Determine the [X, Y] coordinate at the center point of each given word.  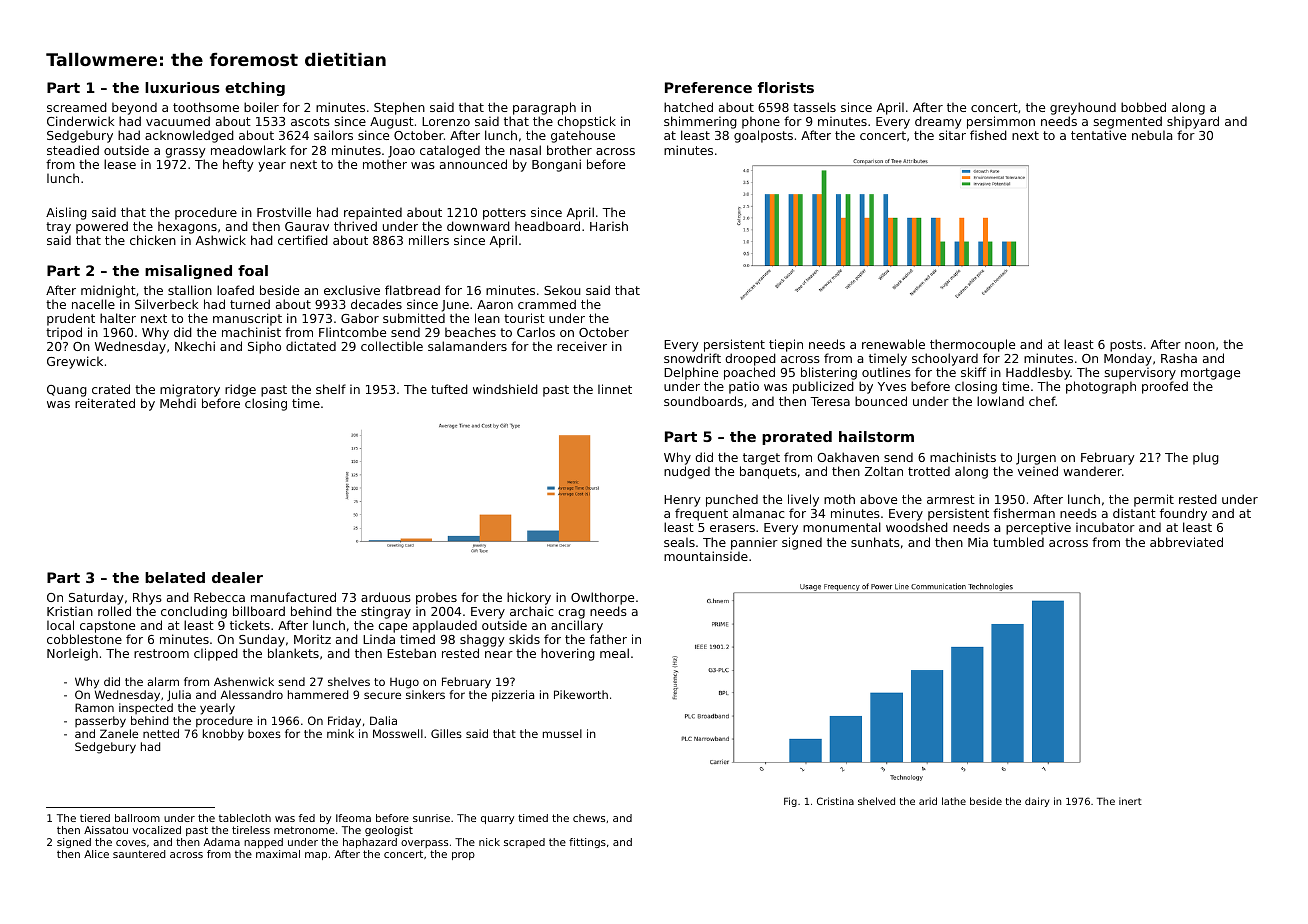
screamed [77, 107]
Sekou [562, 290]
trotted [929, 471]
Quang [67, 391]
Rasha [1179, 358]
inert [1130, 801]
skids [524, 639]
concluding [194, 612]
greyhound [1083, 108]
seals [679, 542]
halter [118, 318]
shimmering [700, 122]
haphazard [370, 843]
